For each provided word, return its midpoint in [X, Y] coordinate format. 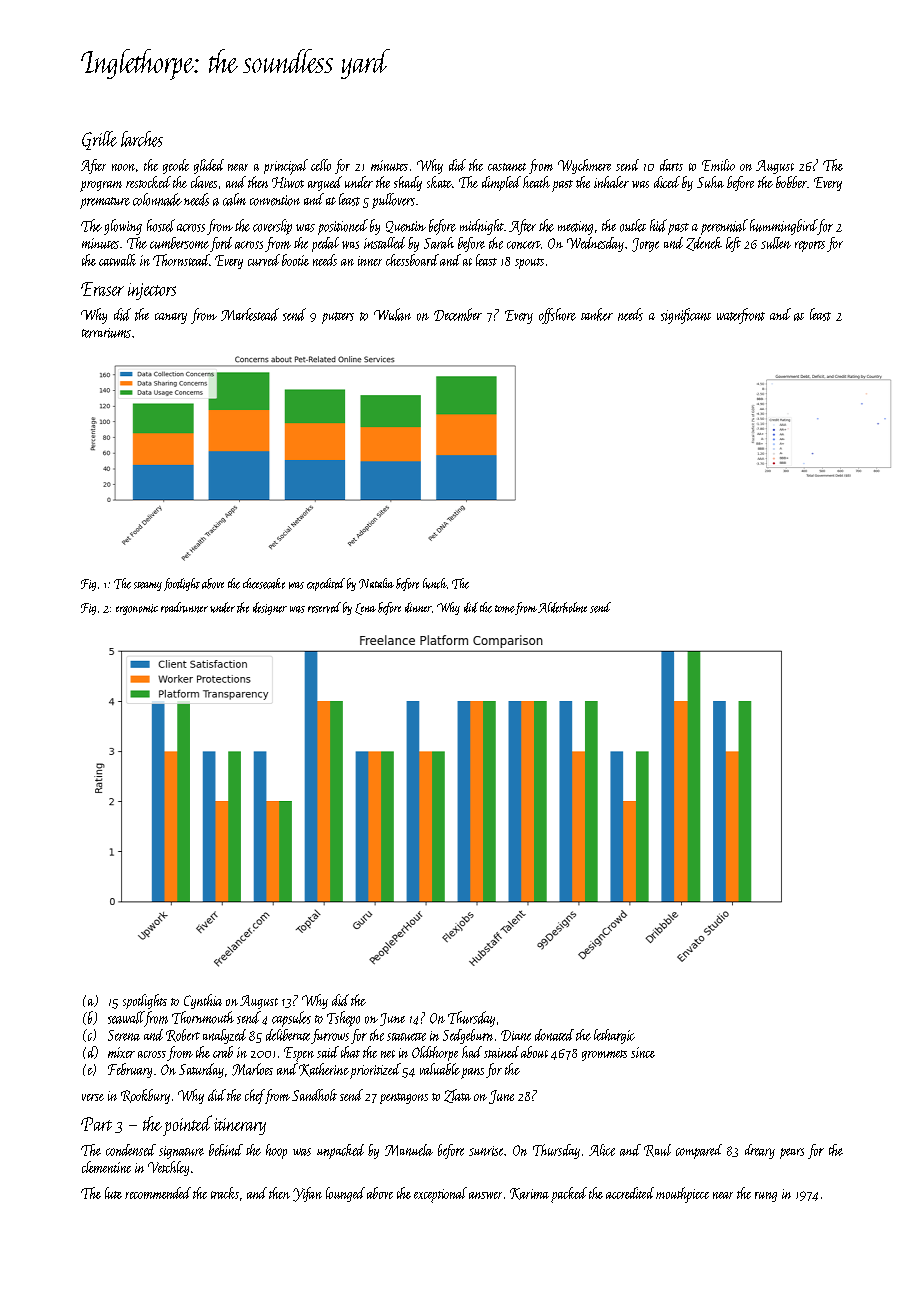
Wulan [392, 314]
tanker [597, 314]
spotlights [145, 1001]
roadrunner [184, 607]
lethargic [614, 1036]
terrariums [106, 333]
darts [671, 165]
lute [113, 1193]
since [643, 1052]
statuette [406, 1037]
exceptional [440, 1195]
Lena [365, 609]
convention [275, 200]
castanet [507, 167]
